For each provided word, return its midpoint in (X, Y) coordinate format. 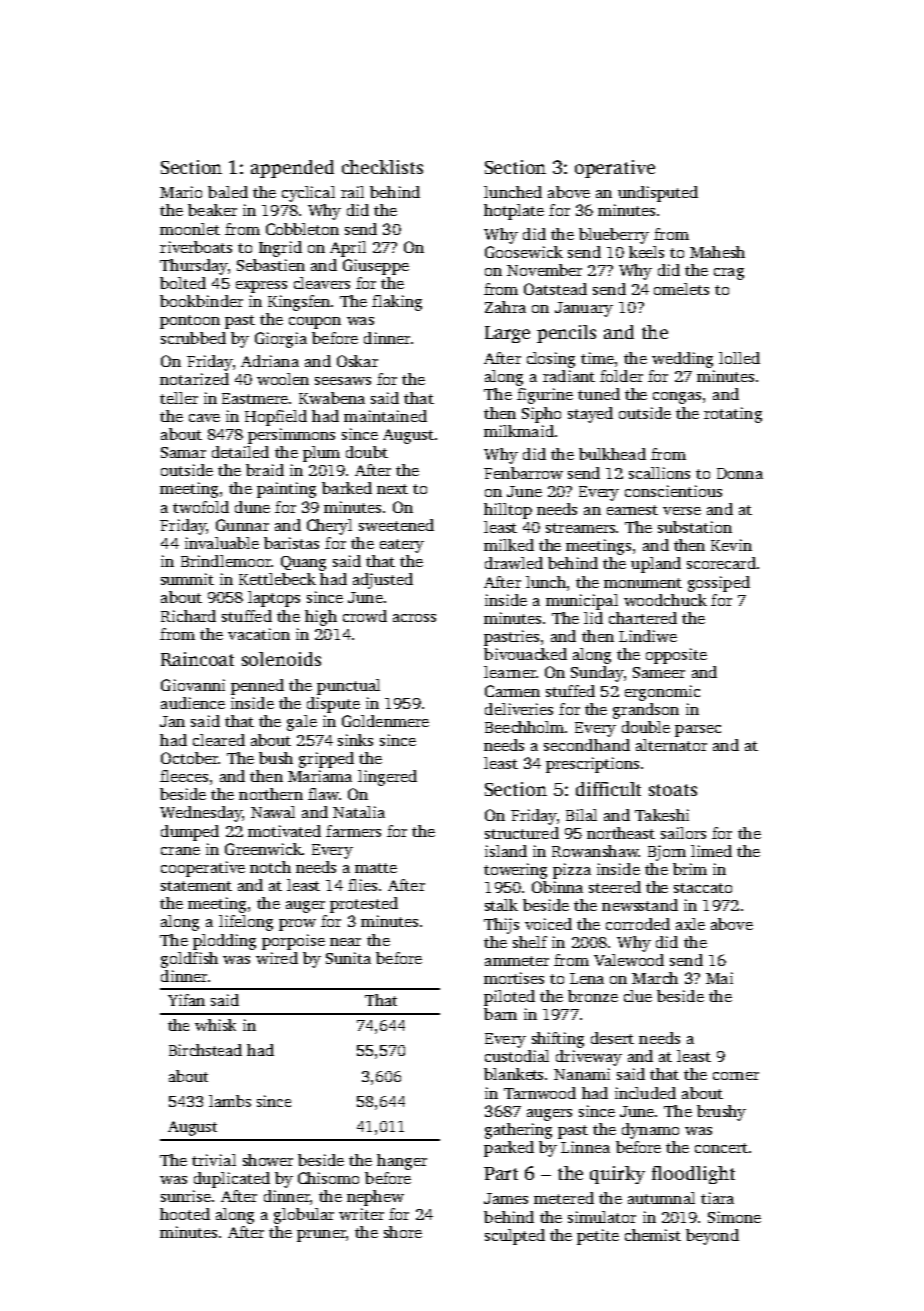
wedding (682, 360)
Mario (181, 192)
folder (621, 376)
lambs (230, 1101)
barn (500, 1014)
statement (196, 886)
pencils (566, 334)
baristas (291, 543)
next (392, 489)
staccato (703, 888)
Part (501, 1173)
